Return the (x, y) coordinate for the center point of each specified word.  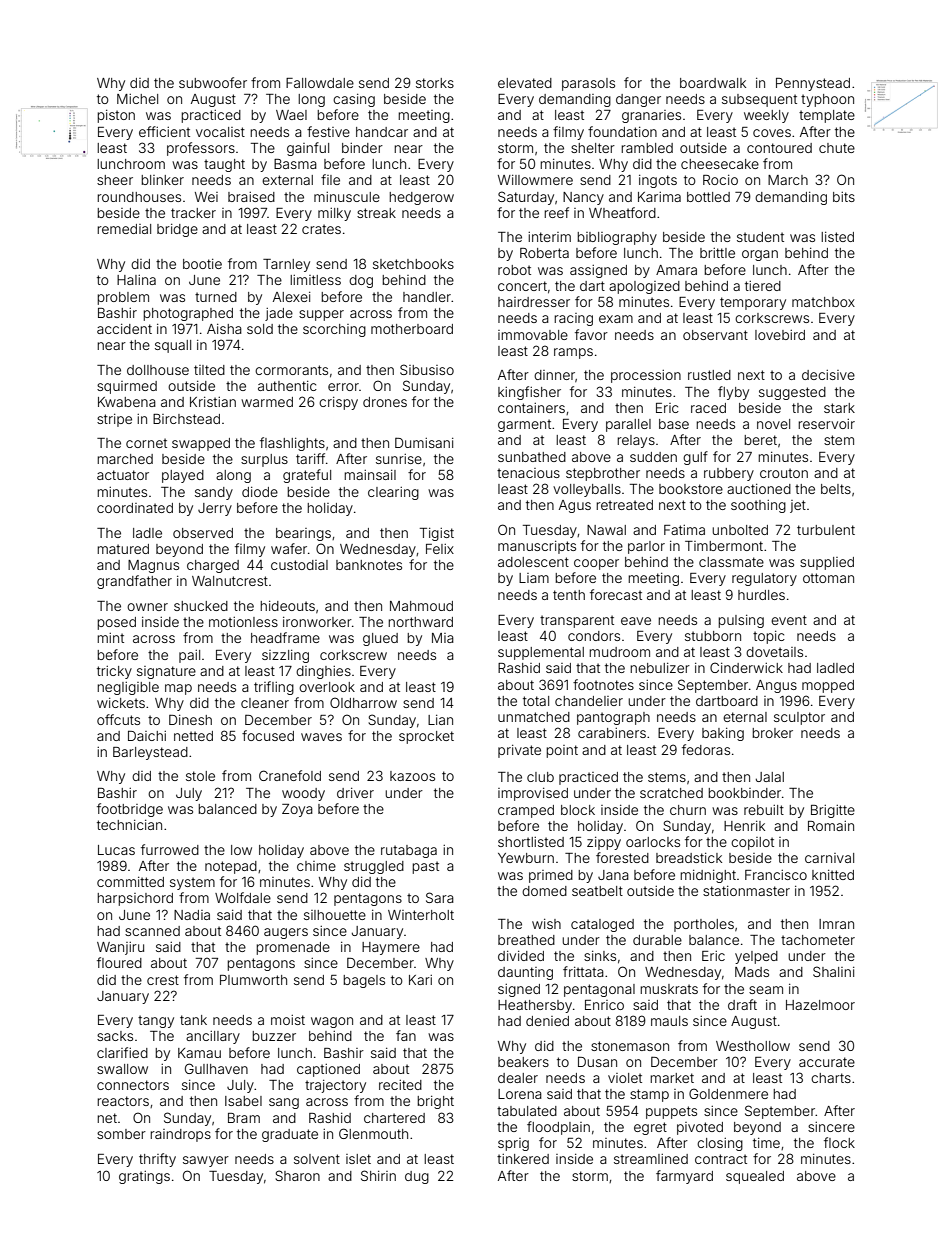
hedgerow (421, 198)
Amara (676, 270)
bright (435, 1102)
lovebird (780, 335)
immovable (533, 335)
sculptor (799, 718)
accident (124, 329)
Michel (137, 99)
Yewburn (526, 858)
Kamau (199, 1053)
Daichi (147, 735)
